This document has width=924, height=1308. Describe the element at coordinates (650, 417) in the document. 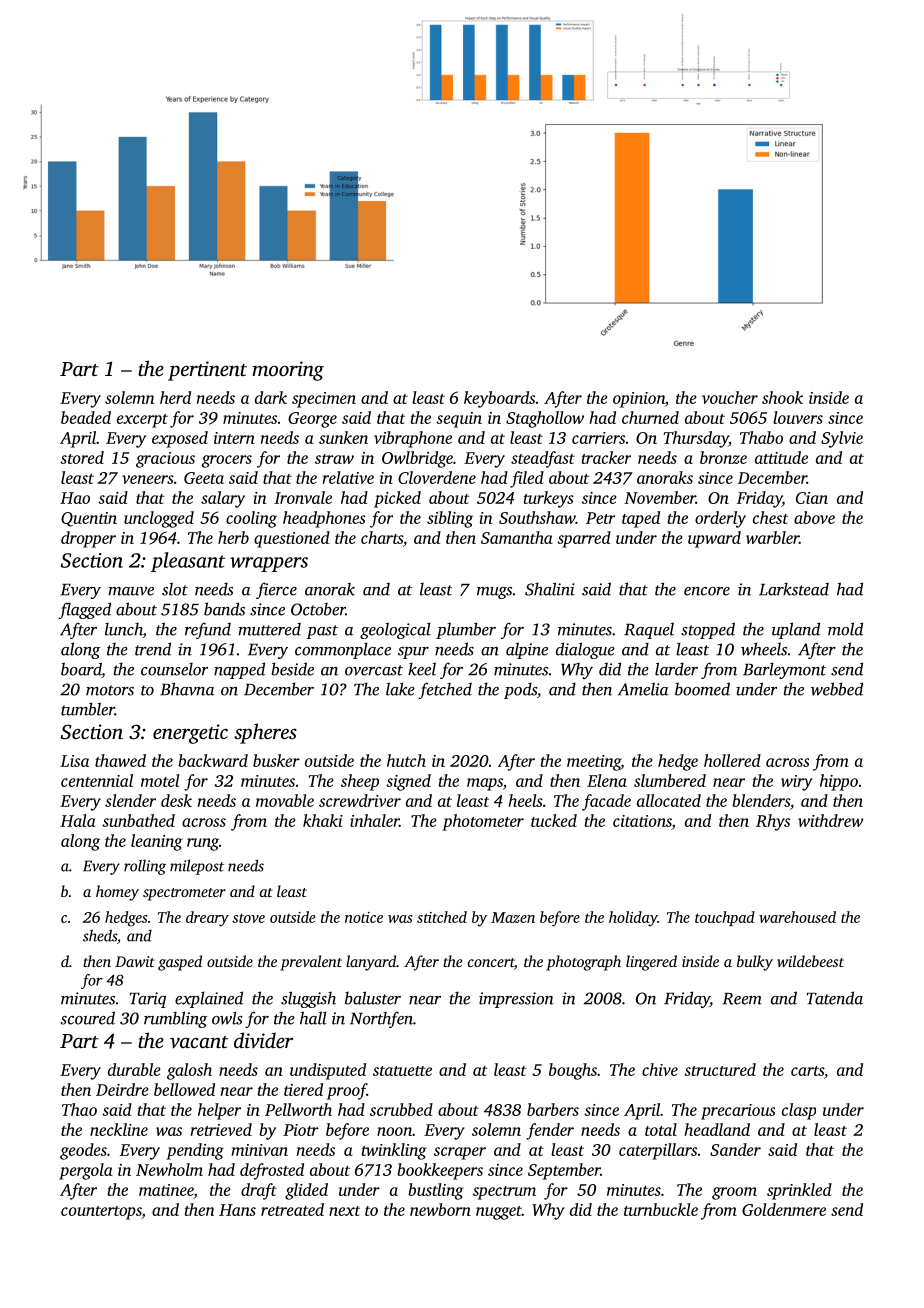

I see `churned` at that location.
